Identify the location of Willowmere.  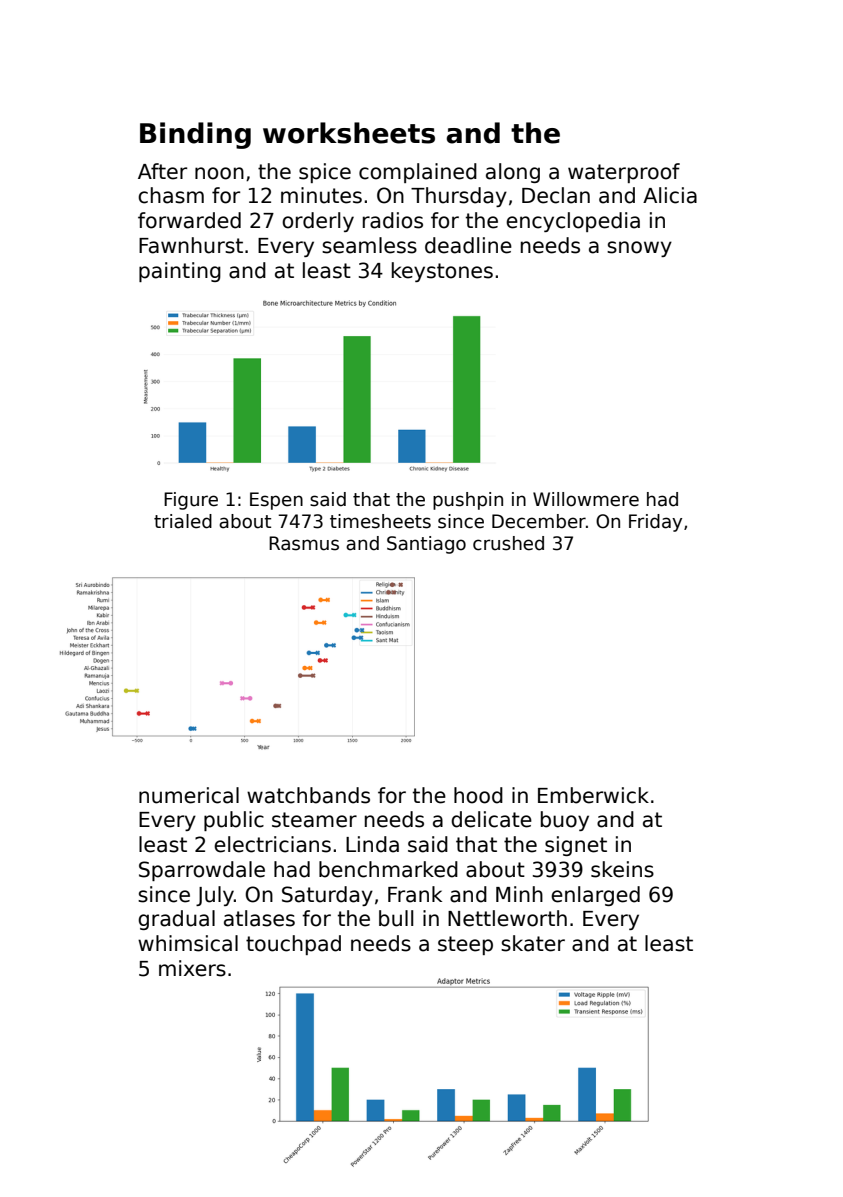
(586, 499).
